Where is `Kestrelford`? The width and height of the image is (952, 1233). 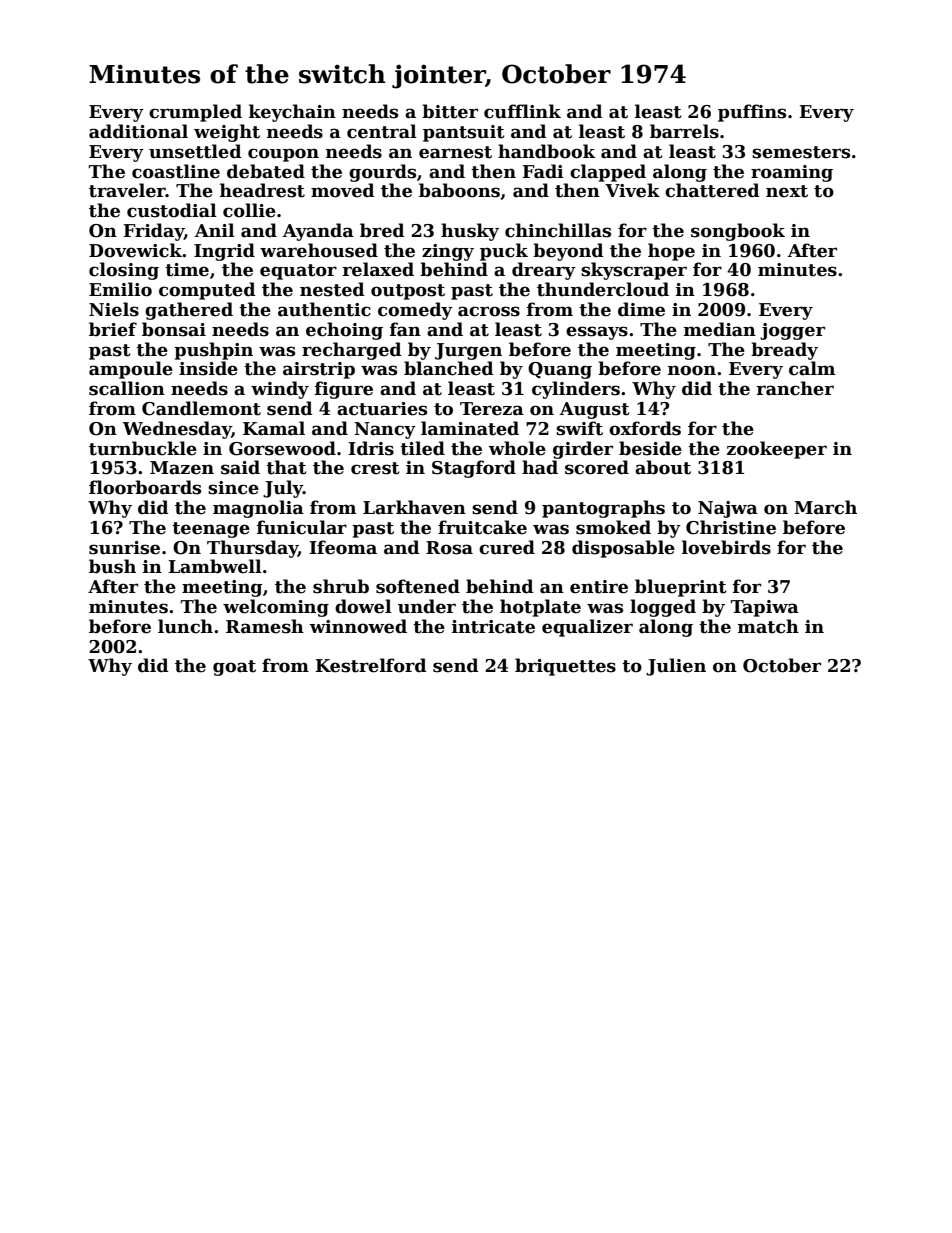 Kestrelford is located at coordinates (371, 665).
